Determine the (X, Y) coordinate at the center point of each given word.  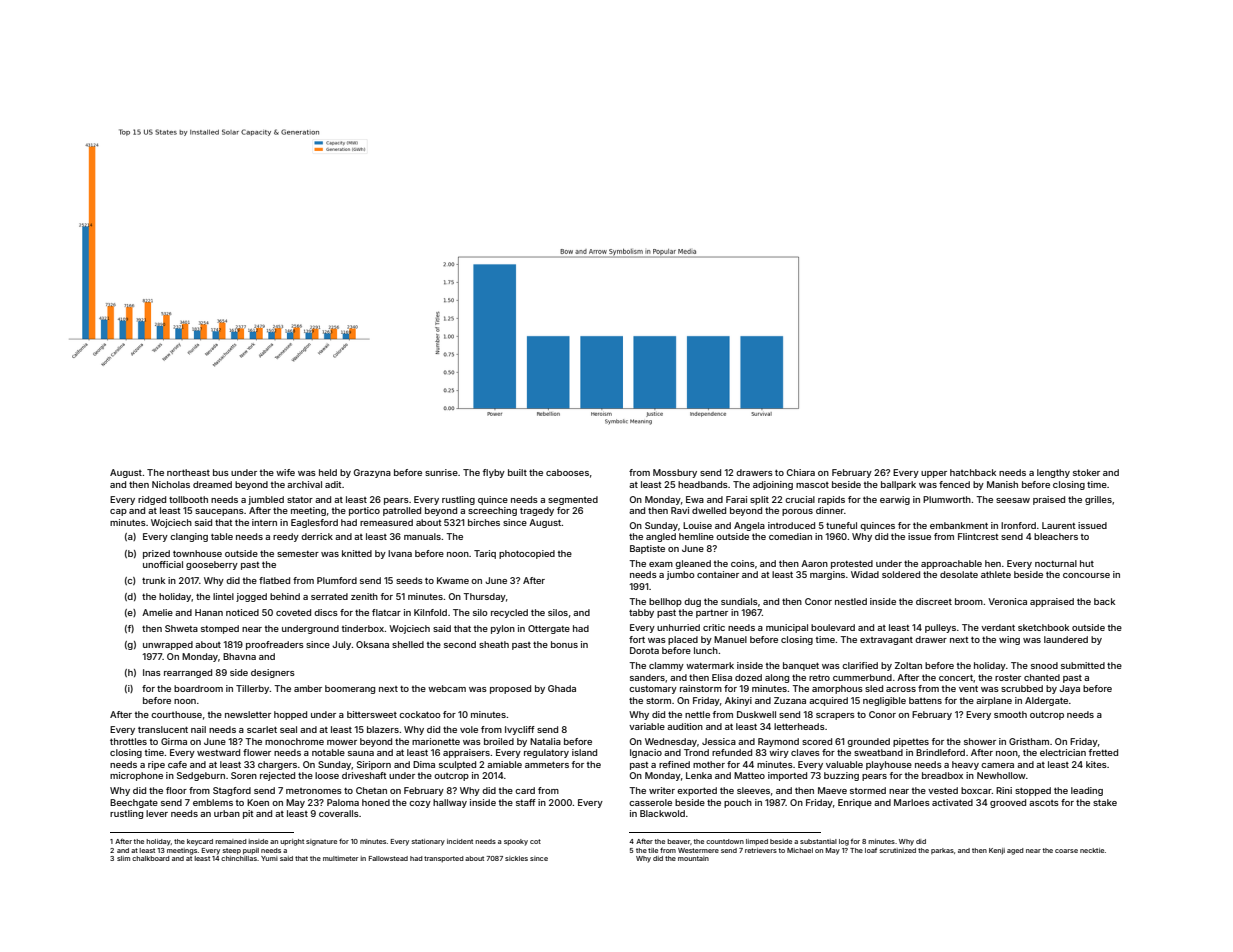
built (517, 472)
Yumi (269, 858)
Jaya (1069, 689)
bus (221, 472)
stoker (1086, 472)
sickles (516, 858)
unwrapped (168, 645)
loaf (871, 850)
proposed (510, 689)
